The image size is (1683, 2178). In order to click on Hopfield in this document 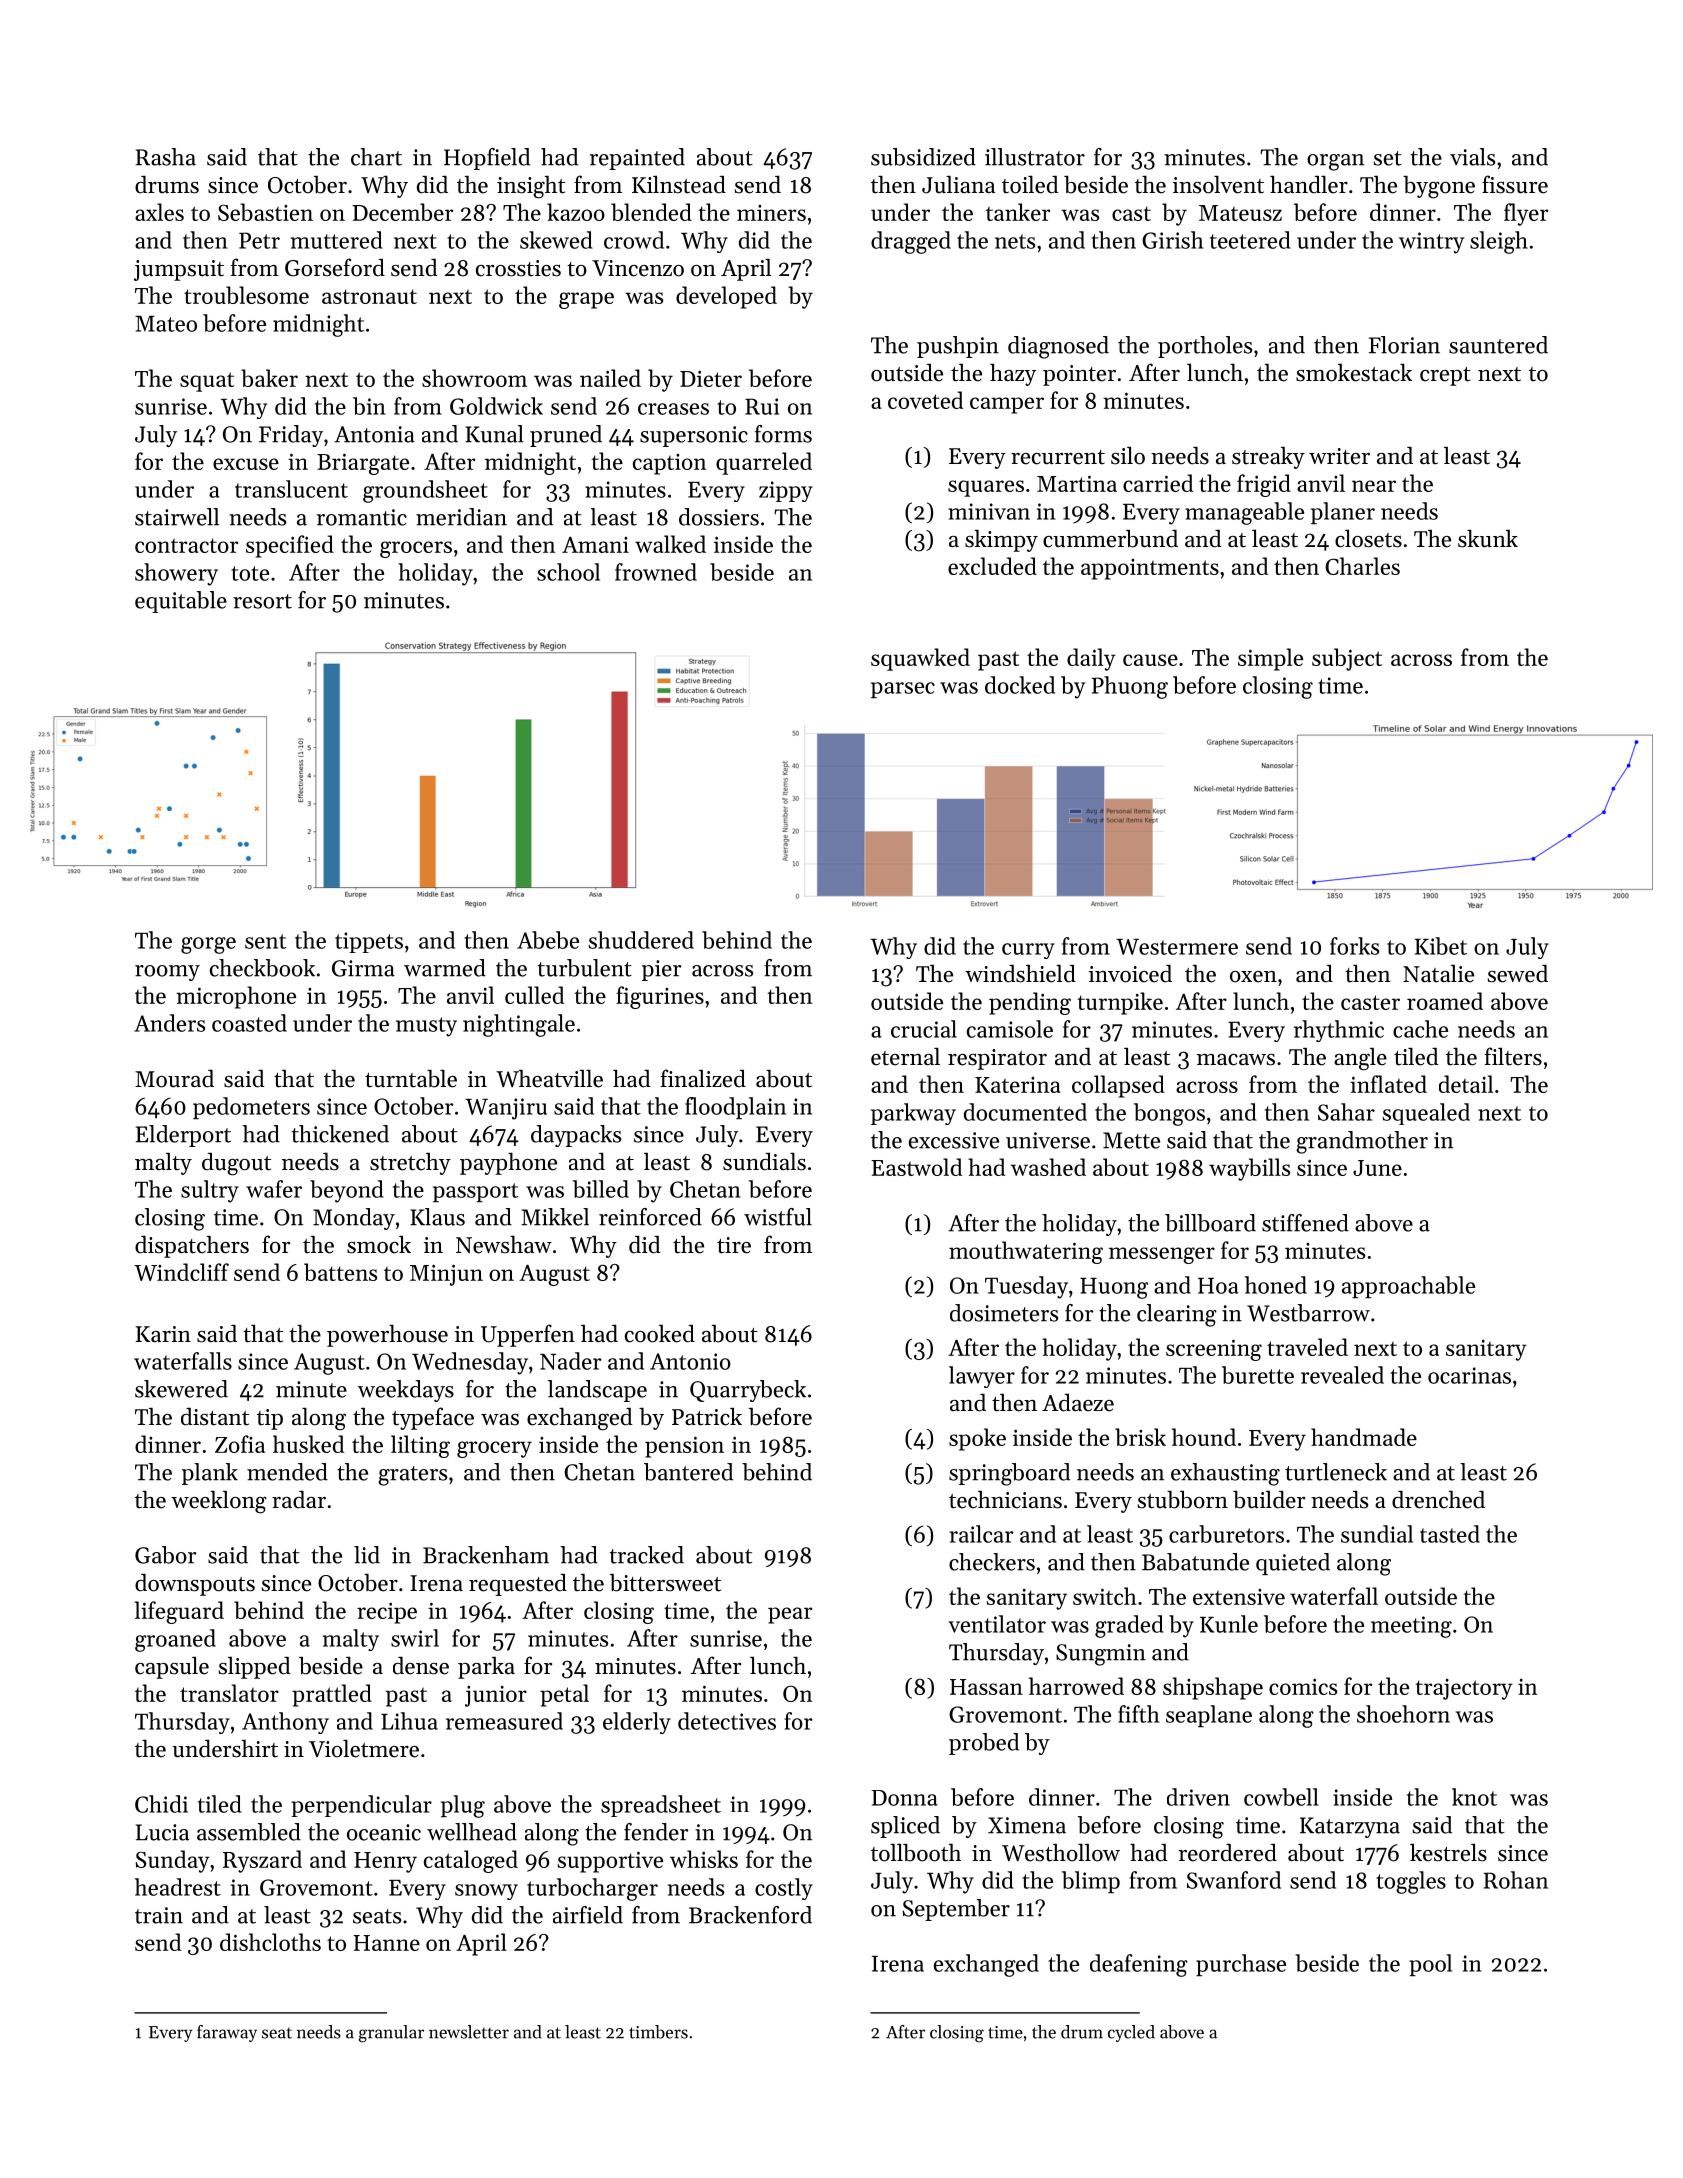, I will do `click(487, 159)`.
